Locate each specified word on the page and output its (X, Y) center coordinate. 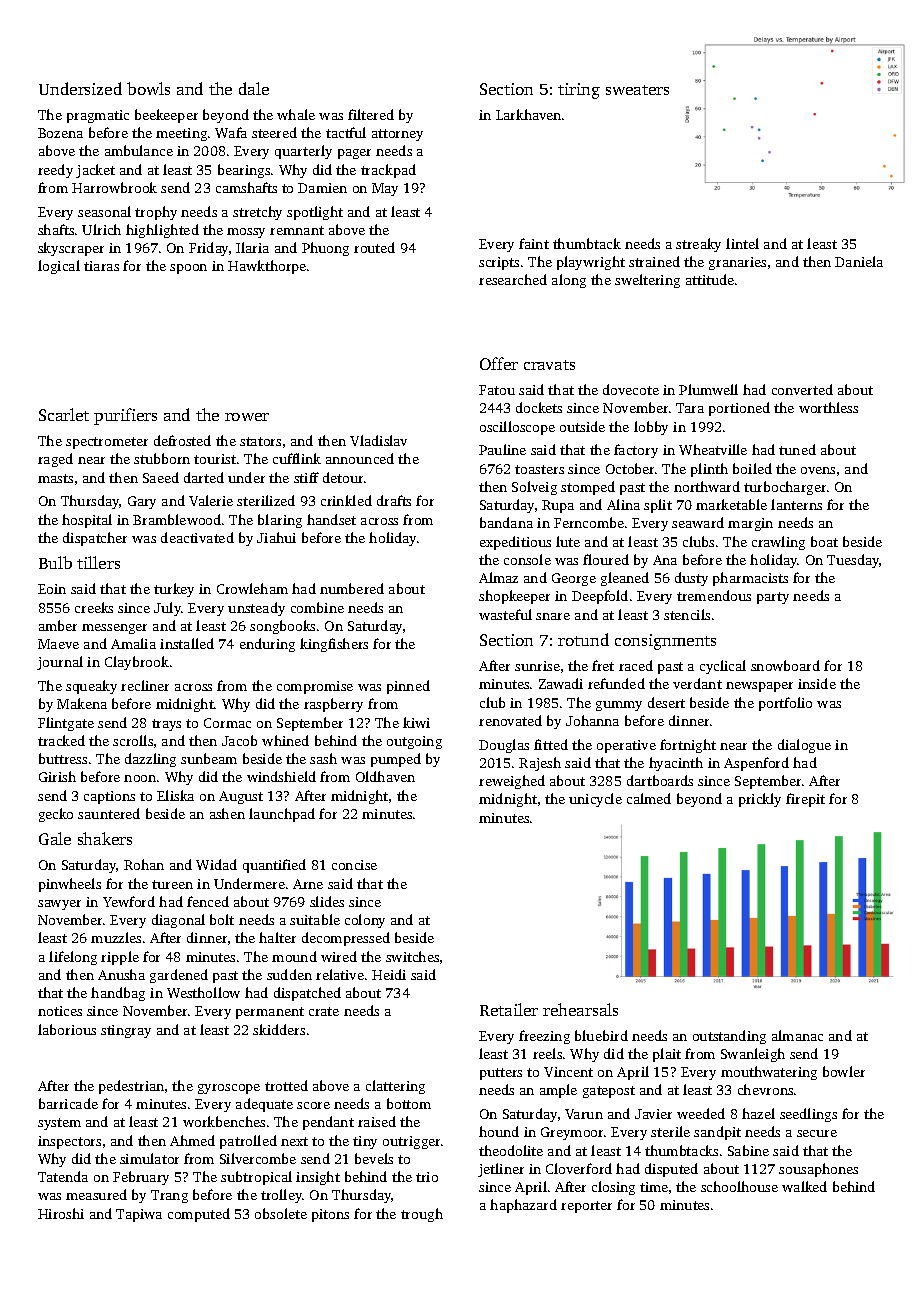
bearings (244, 171)
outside (582, 426)
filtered (371, 114)
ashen (227, 813)
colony (365, 921)
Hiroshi (61, 1213)
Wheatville (713, 449)
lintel (742, 243)
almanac (797, 1035)
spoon (188, 269)
